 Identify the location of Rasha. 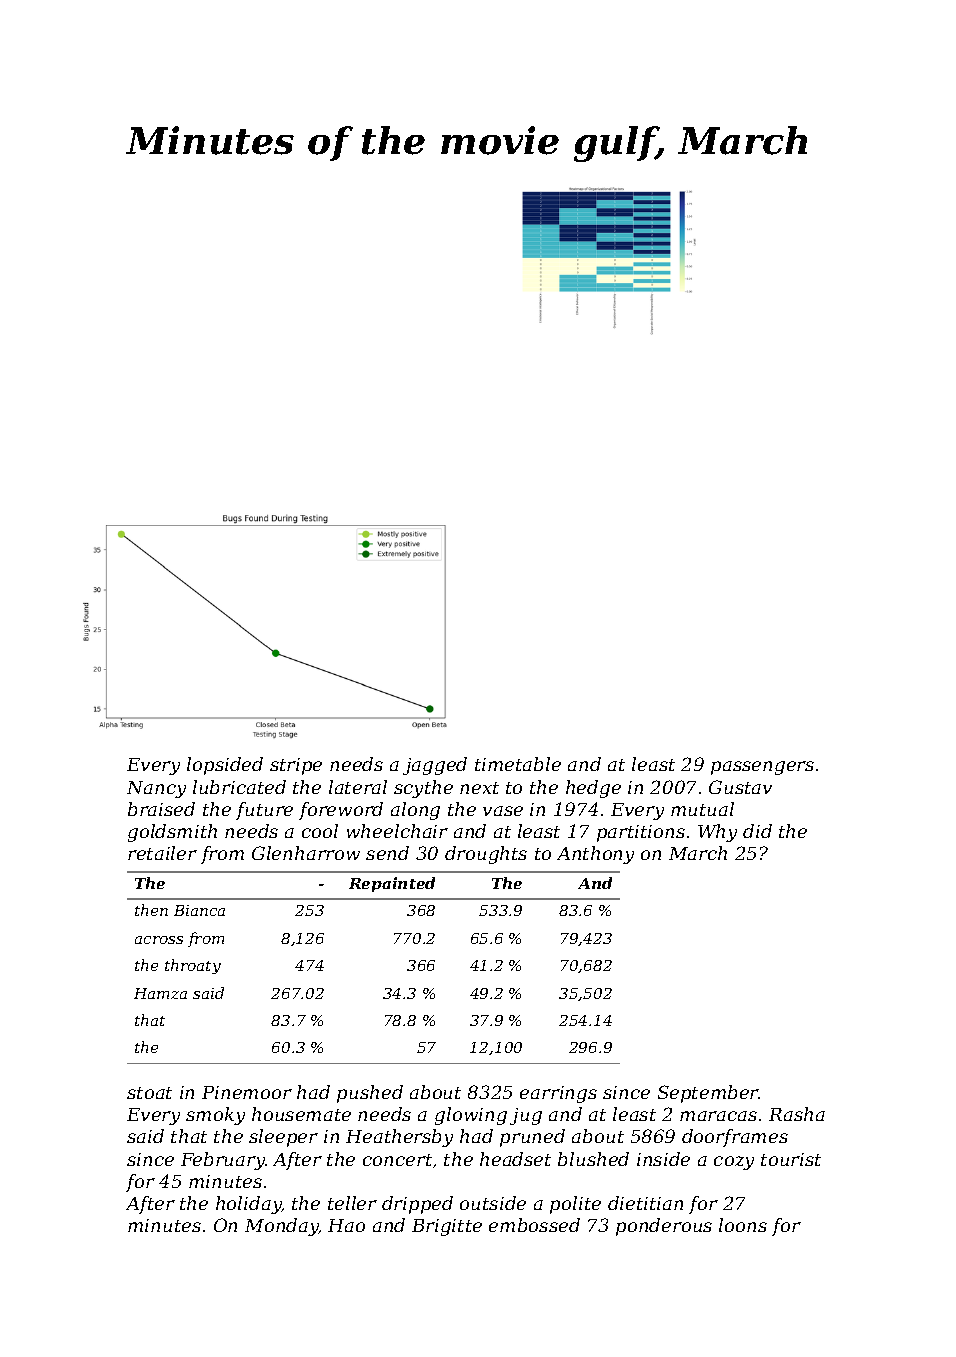
(797, 1114).
